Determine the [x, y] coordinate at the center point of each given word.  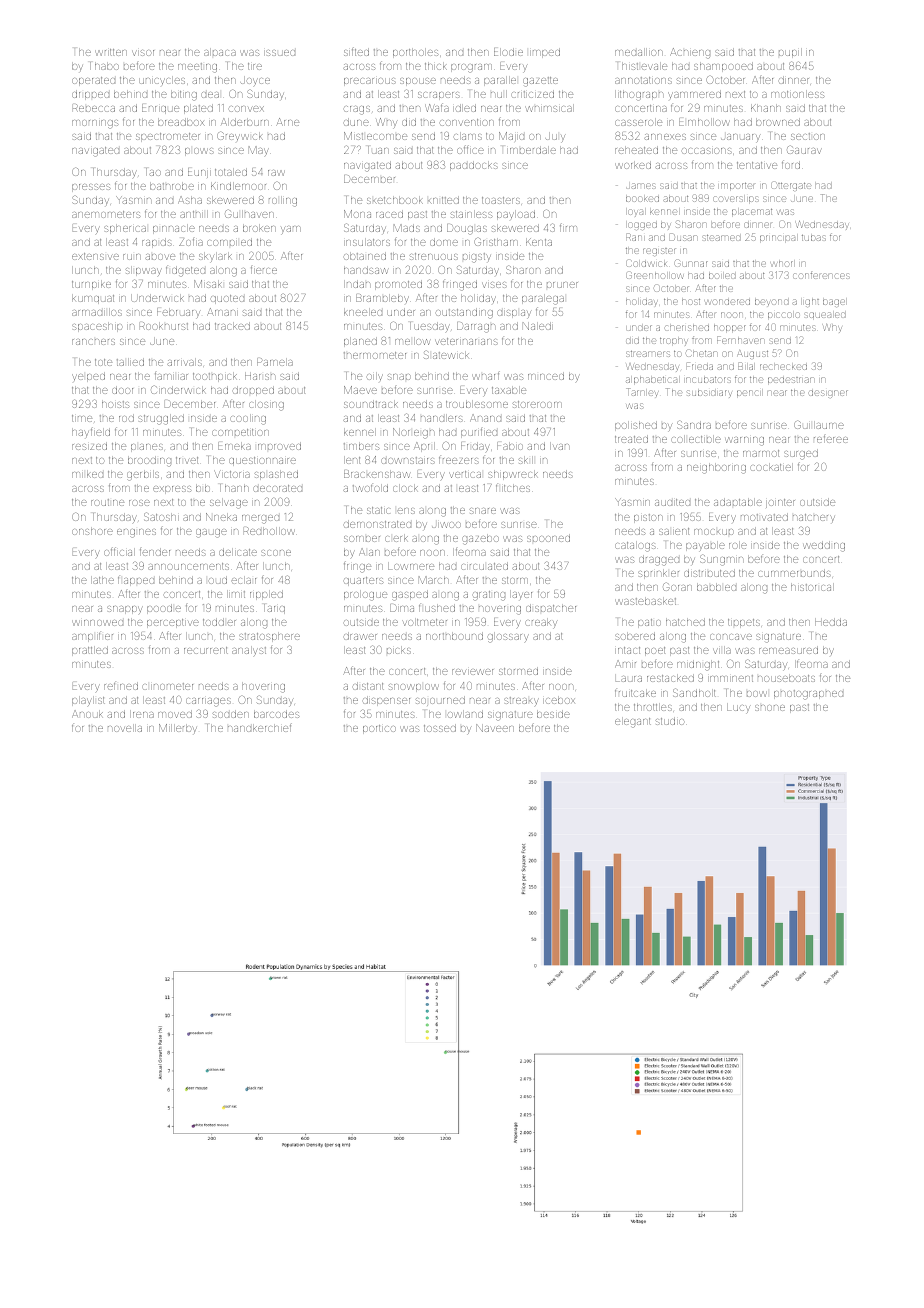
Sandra [694, 424]
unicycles [162, 80]
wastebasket [645, 601]
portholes [416, 53]
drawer [360, 636]
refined [121, 686]
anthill [194, 214]
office [470, 149]
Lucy [738, 708]
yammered [694, 94]
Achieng [690, 53]
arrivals [184, 362]
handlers [442, 418]
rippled [266, 595]
